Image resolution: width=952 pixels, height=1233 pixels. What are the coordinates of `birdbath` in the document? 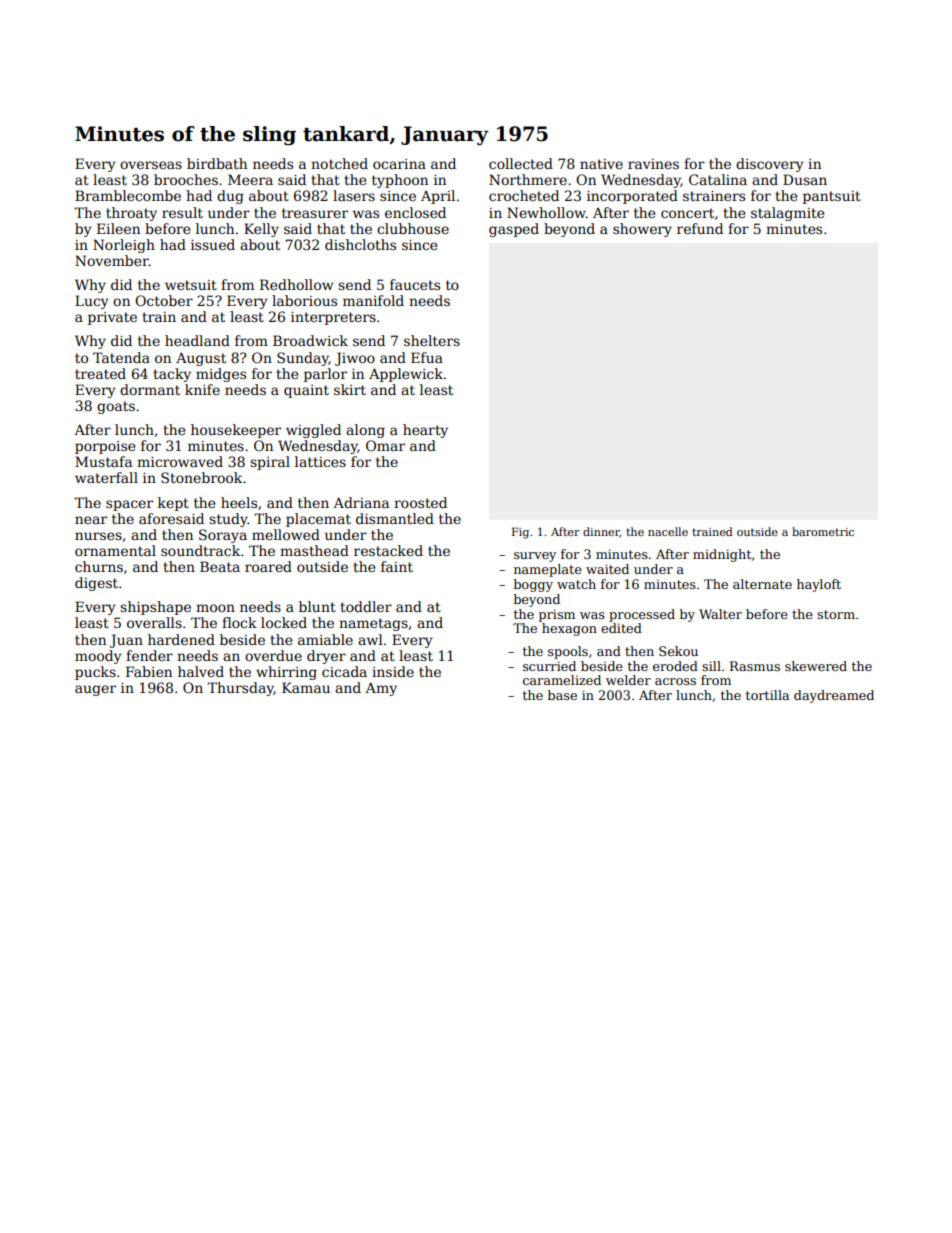 It's located at (217, 163).
